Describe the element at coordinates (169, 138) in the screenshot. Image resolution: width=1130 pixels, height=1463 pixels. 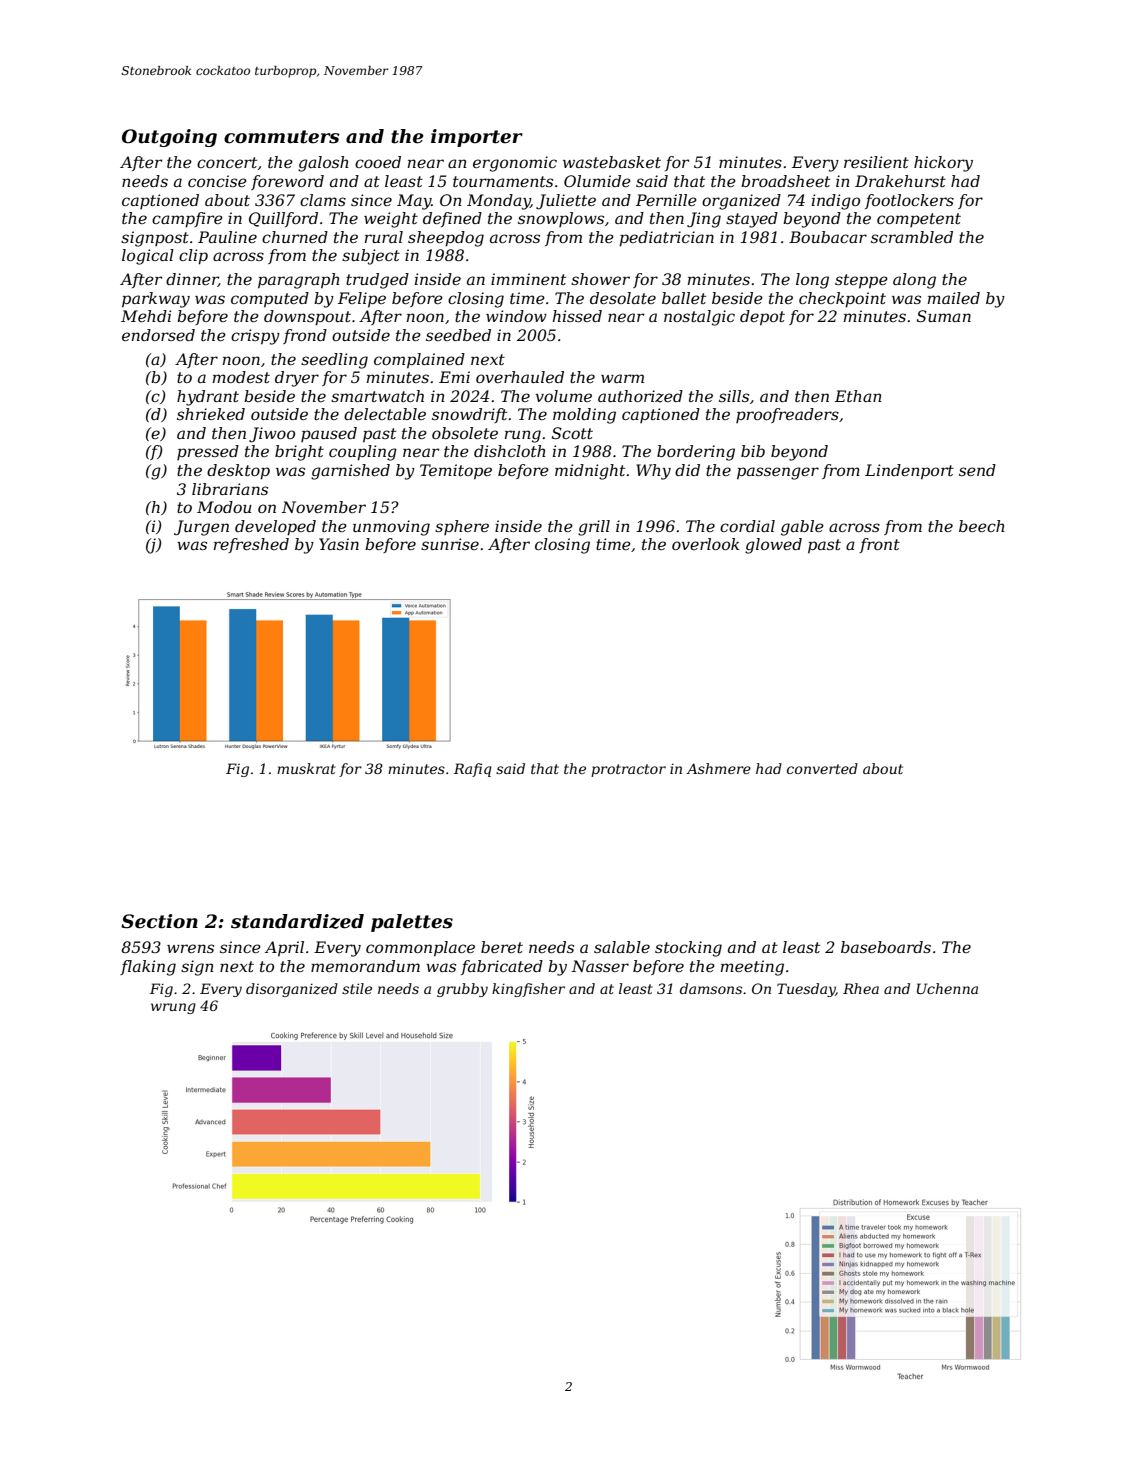
I see `Outgoing` at that location.
